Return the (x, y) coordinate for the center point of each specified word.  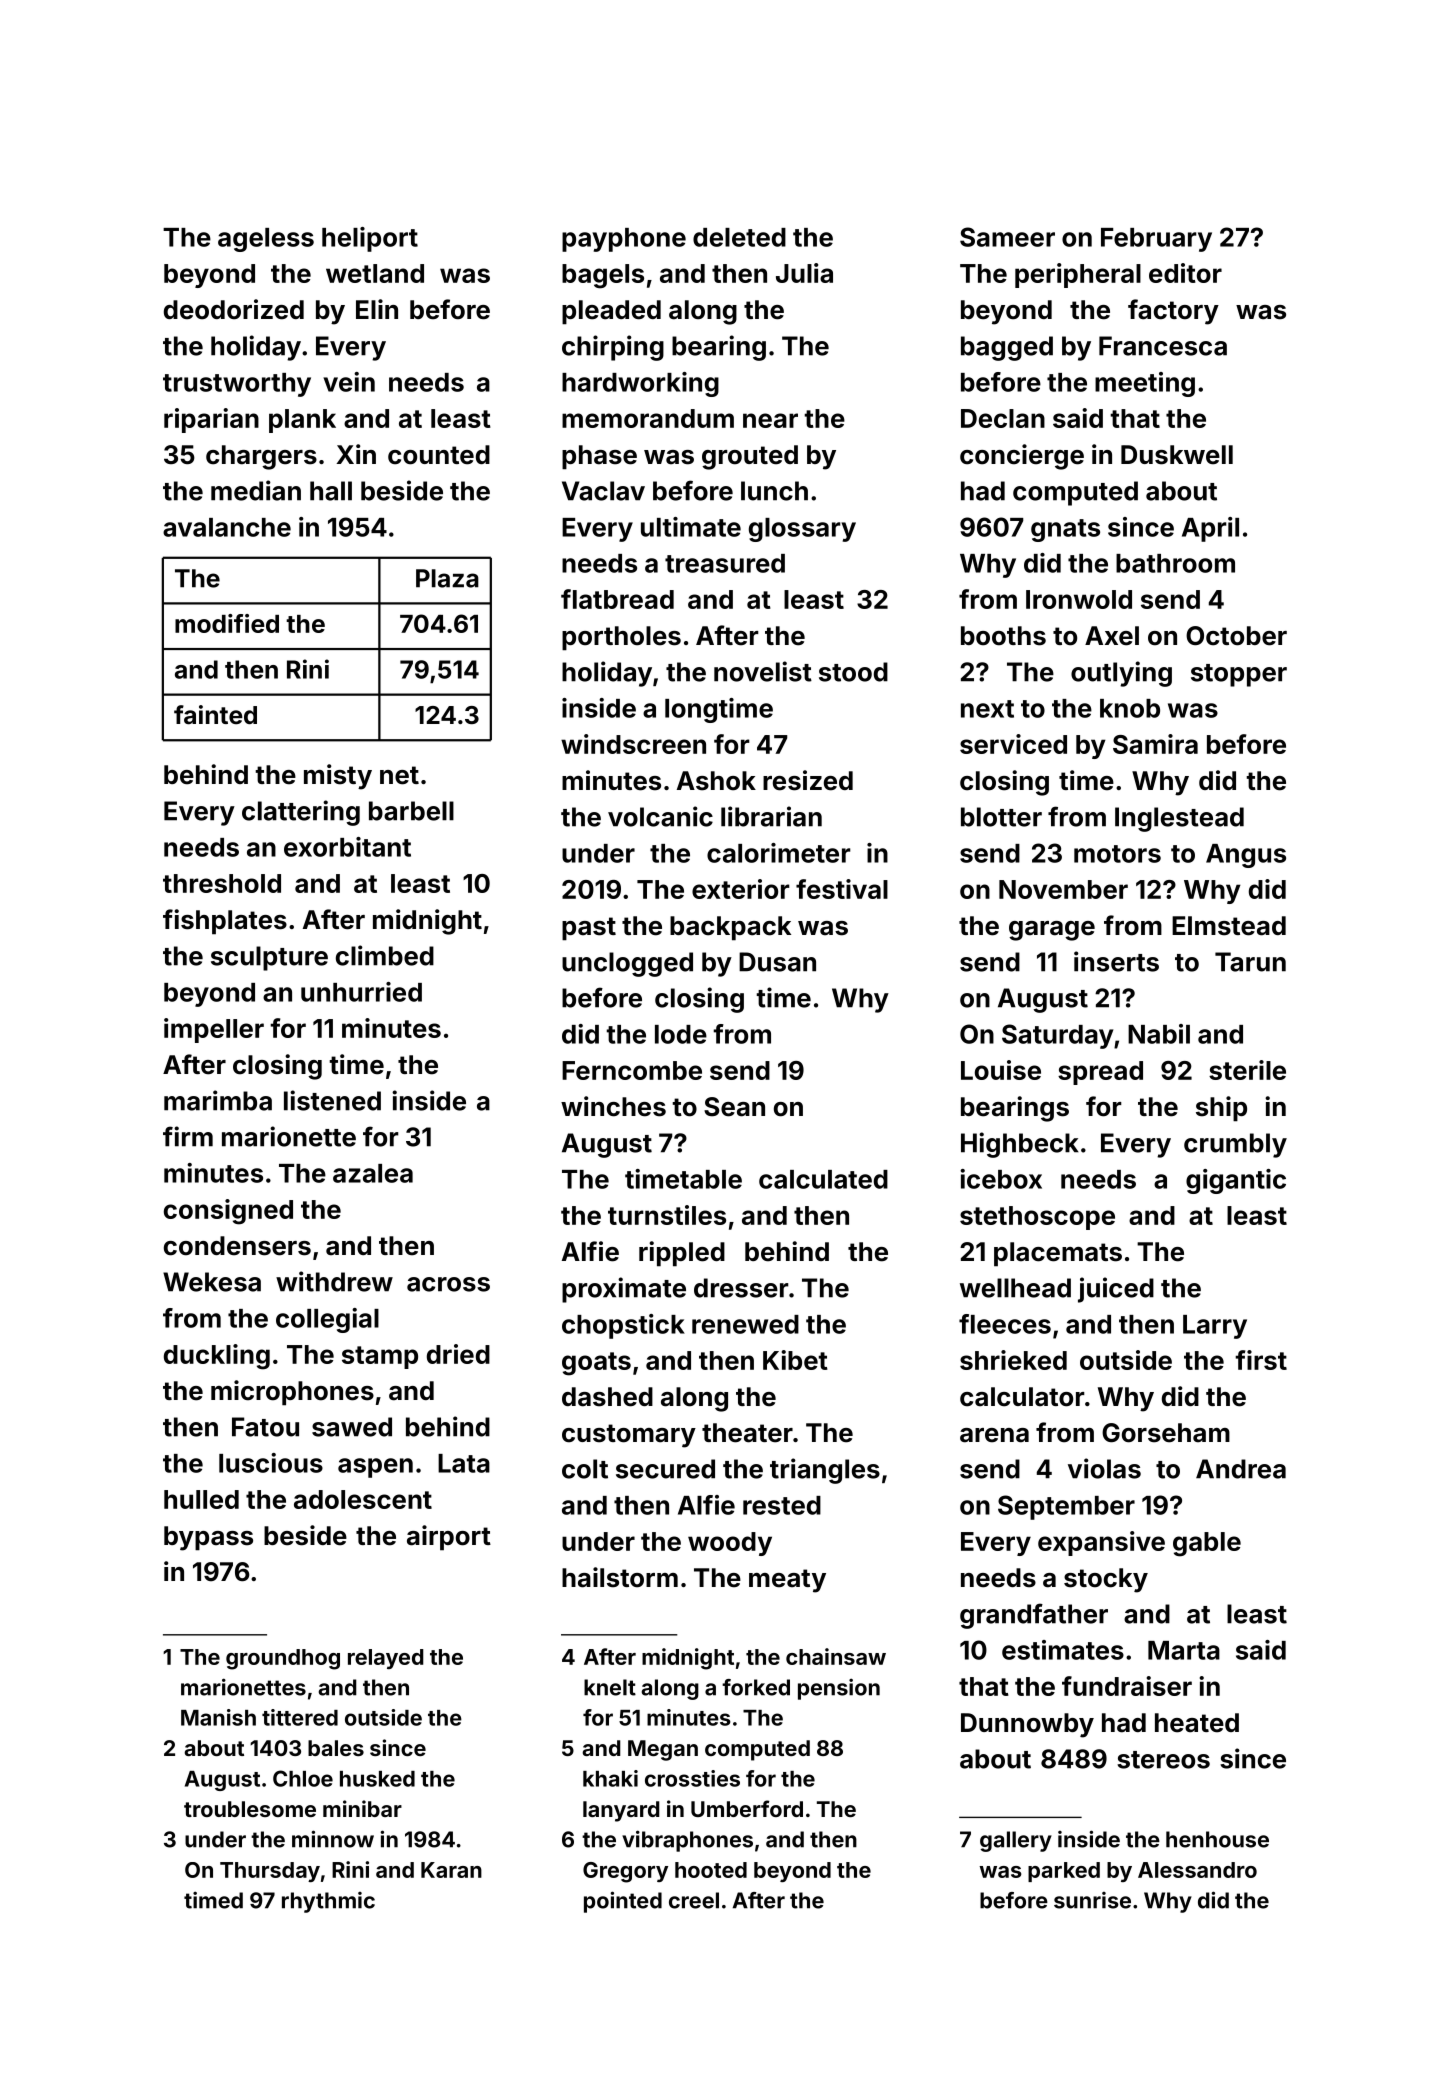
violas (1104, 1468)
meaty (787, 1581)
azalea (373, 1173)
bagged (1007, 348)
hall (331, 491)
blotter (1001, 817)
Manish (218, 1717)
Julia (804, 273)
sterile (1247, 1070)
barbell (411, 811)
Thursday (270, 1872)
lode (681, 1034)
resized (808, 780)
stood (853, 672)
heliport (370, 239)
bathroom (1175, 563)
